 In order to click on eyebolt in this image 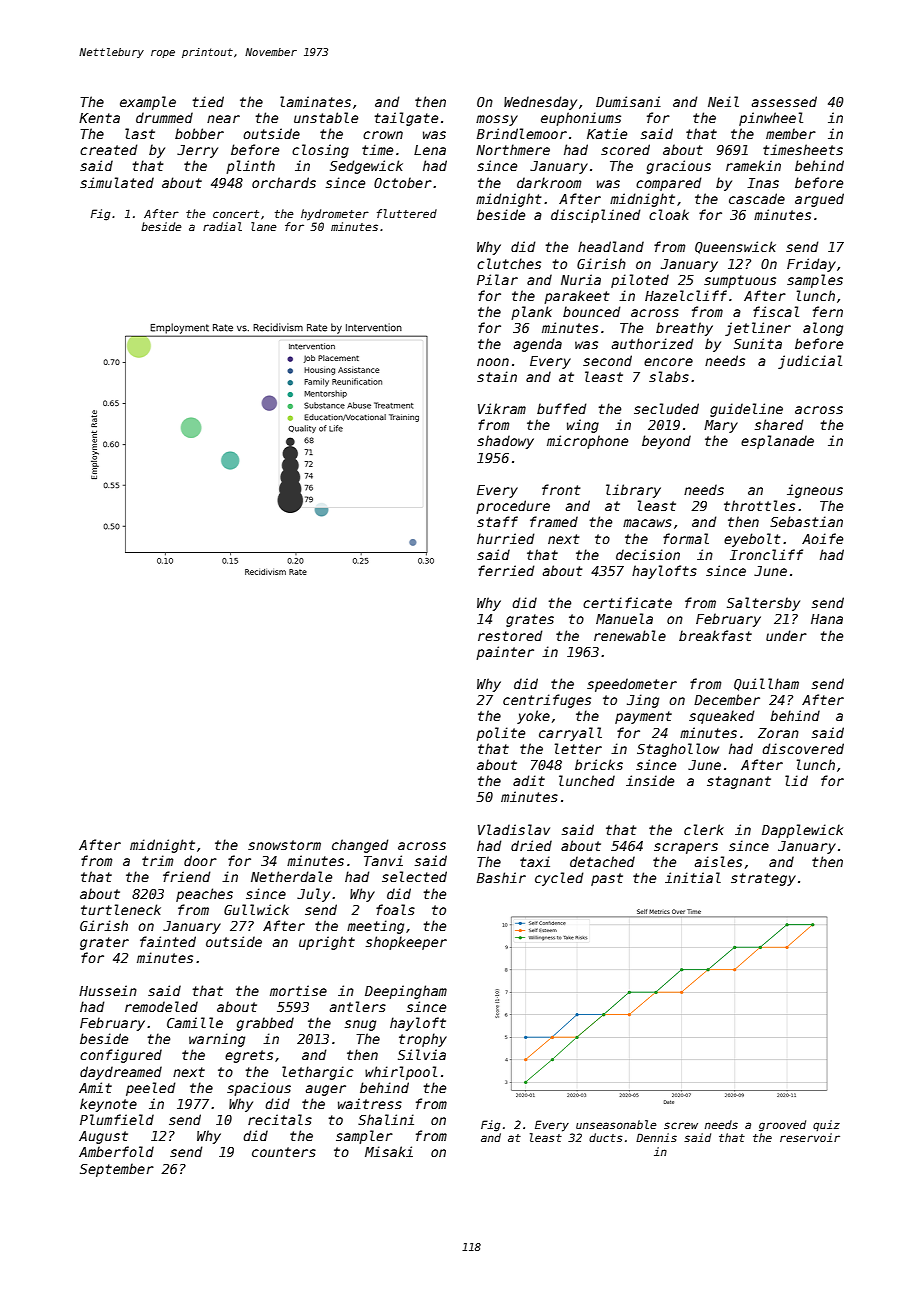, I will do `click(752, 540)`.
